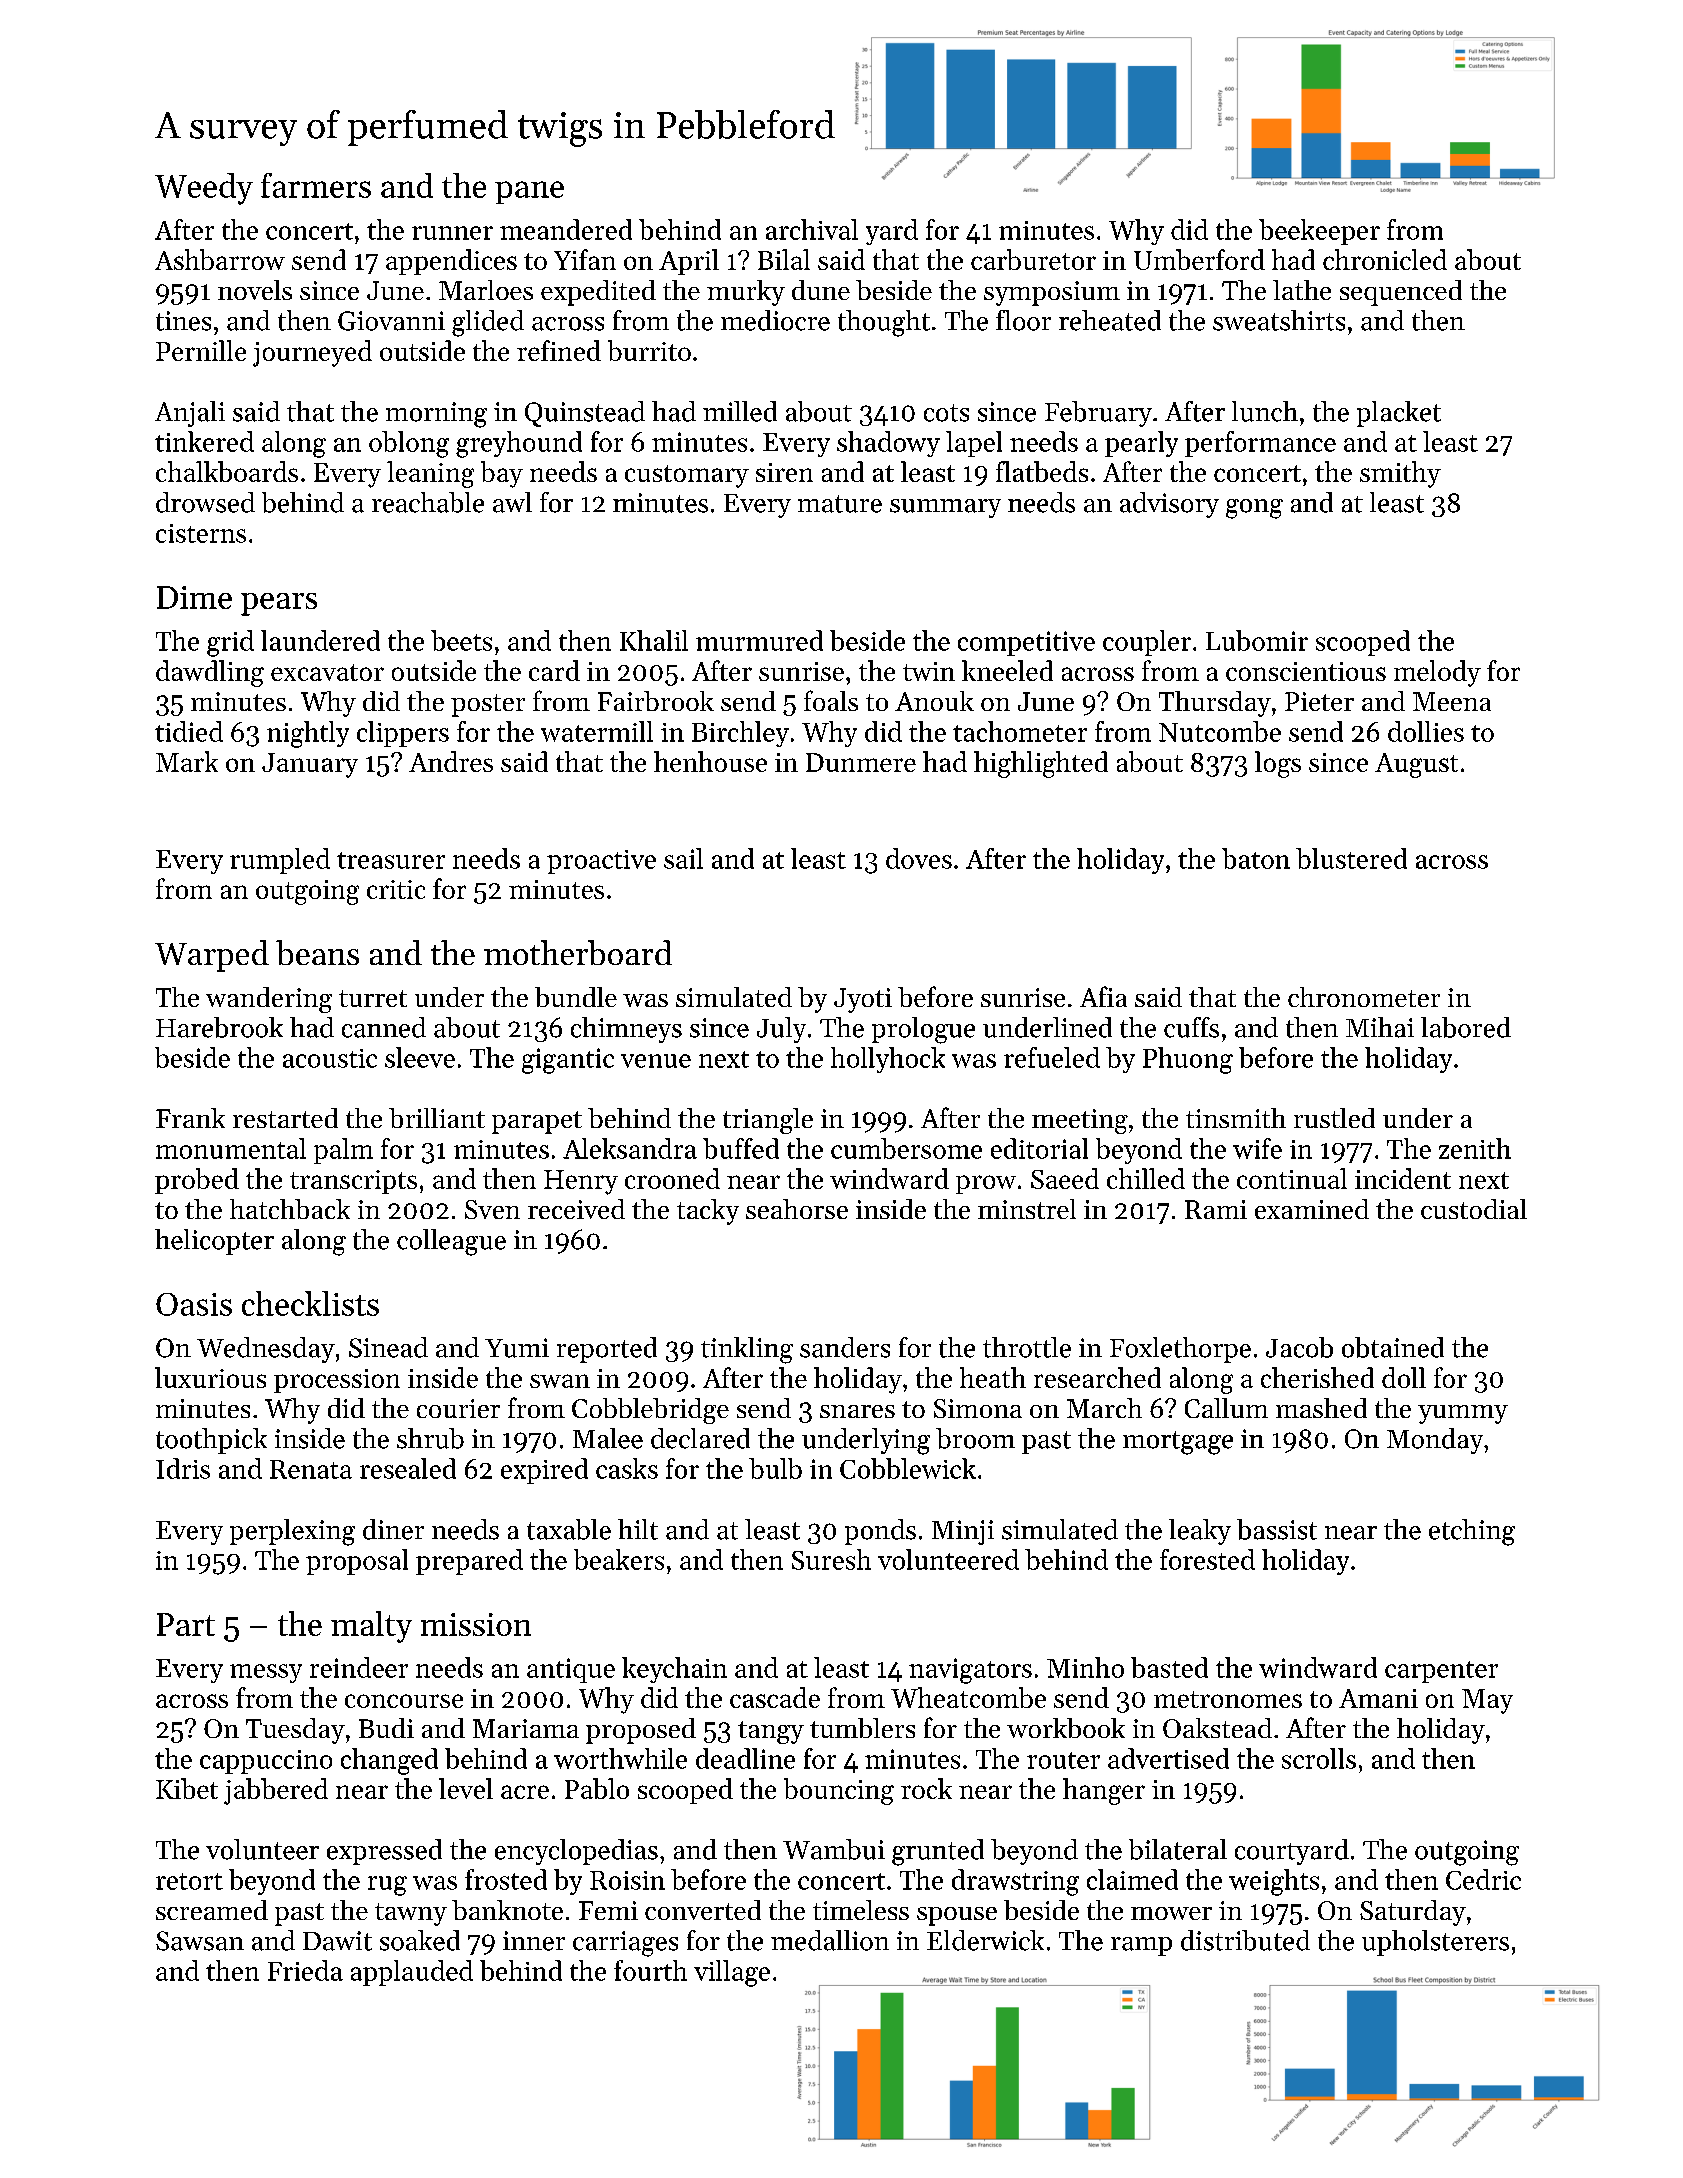 The height and width of the screenshot is (2178, 1683). What do you see at coordinates (888, 1060) in the screenshot?
I see `hollyhock` at bounding box center [888, 1060].
